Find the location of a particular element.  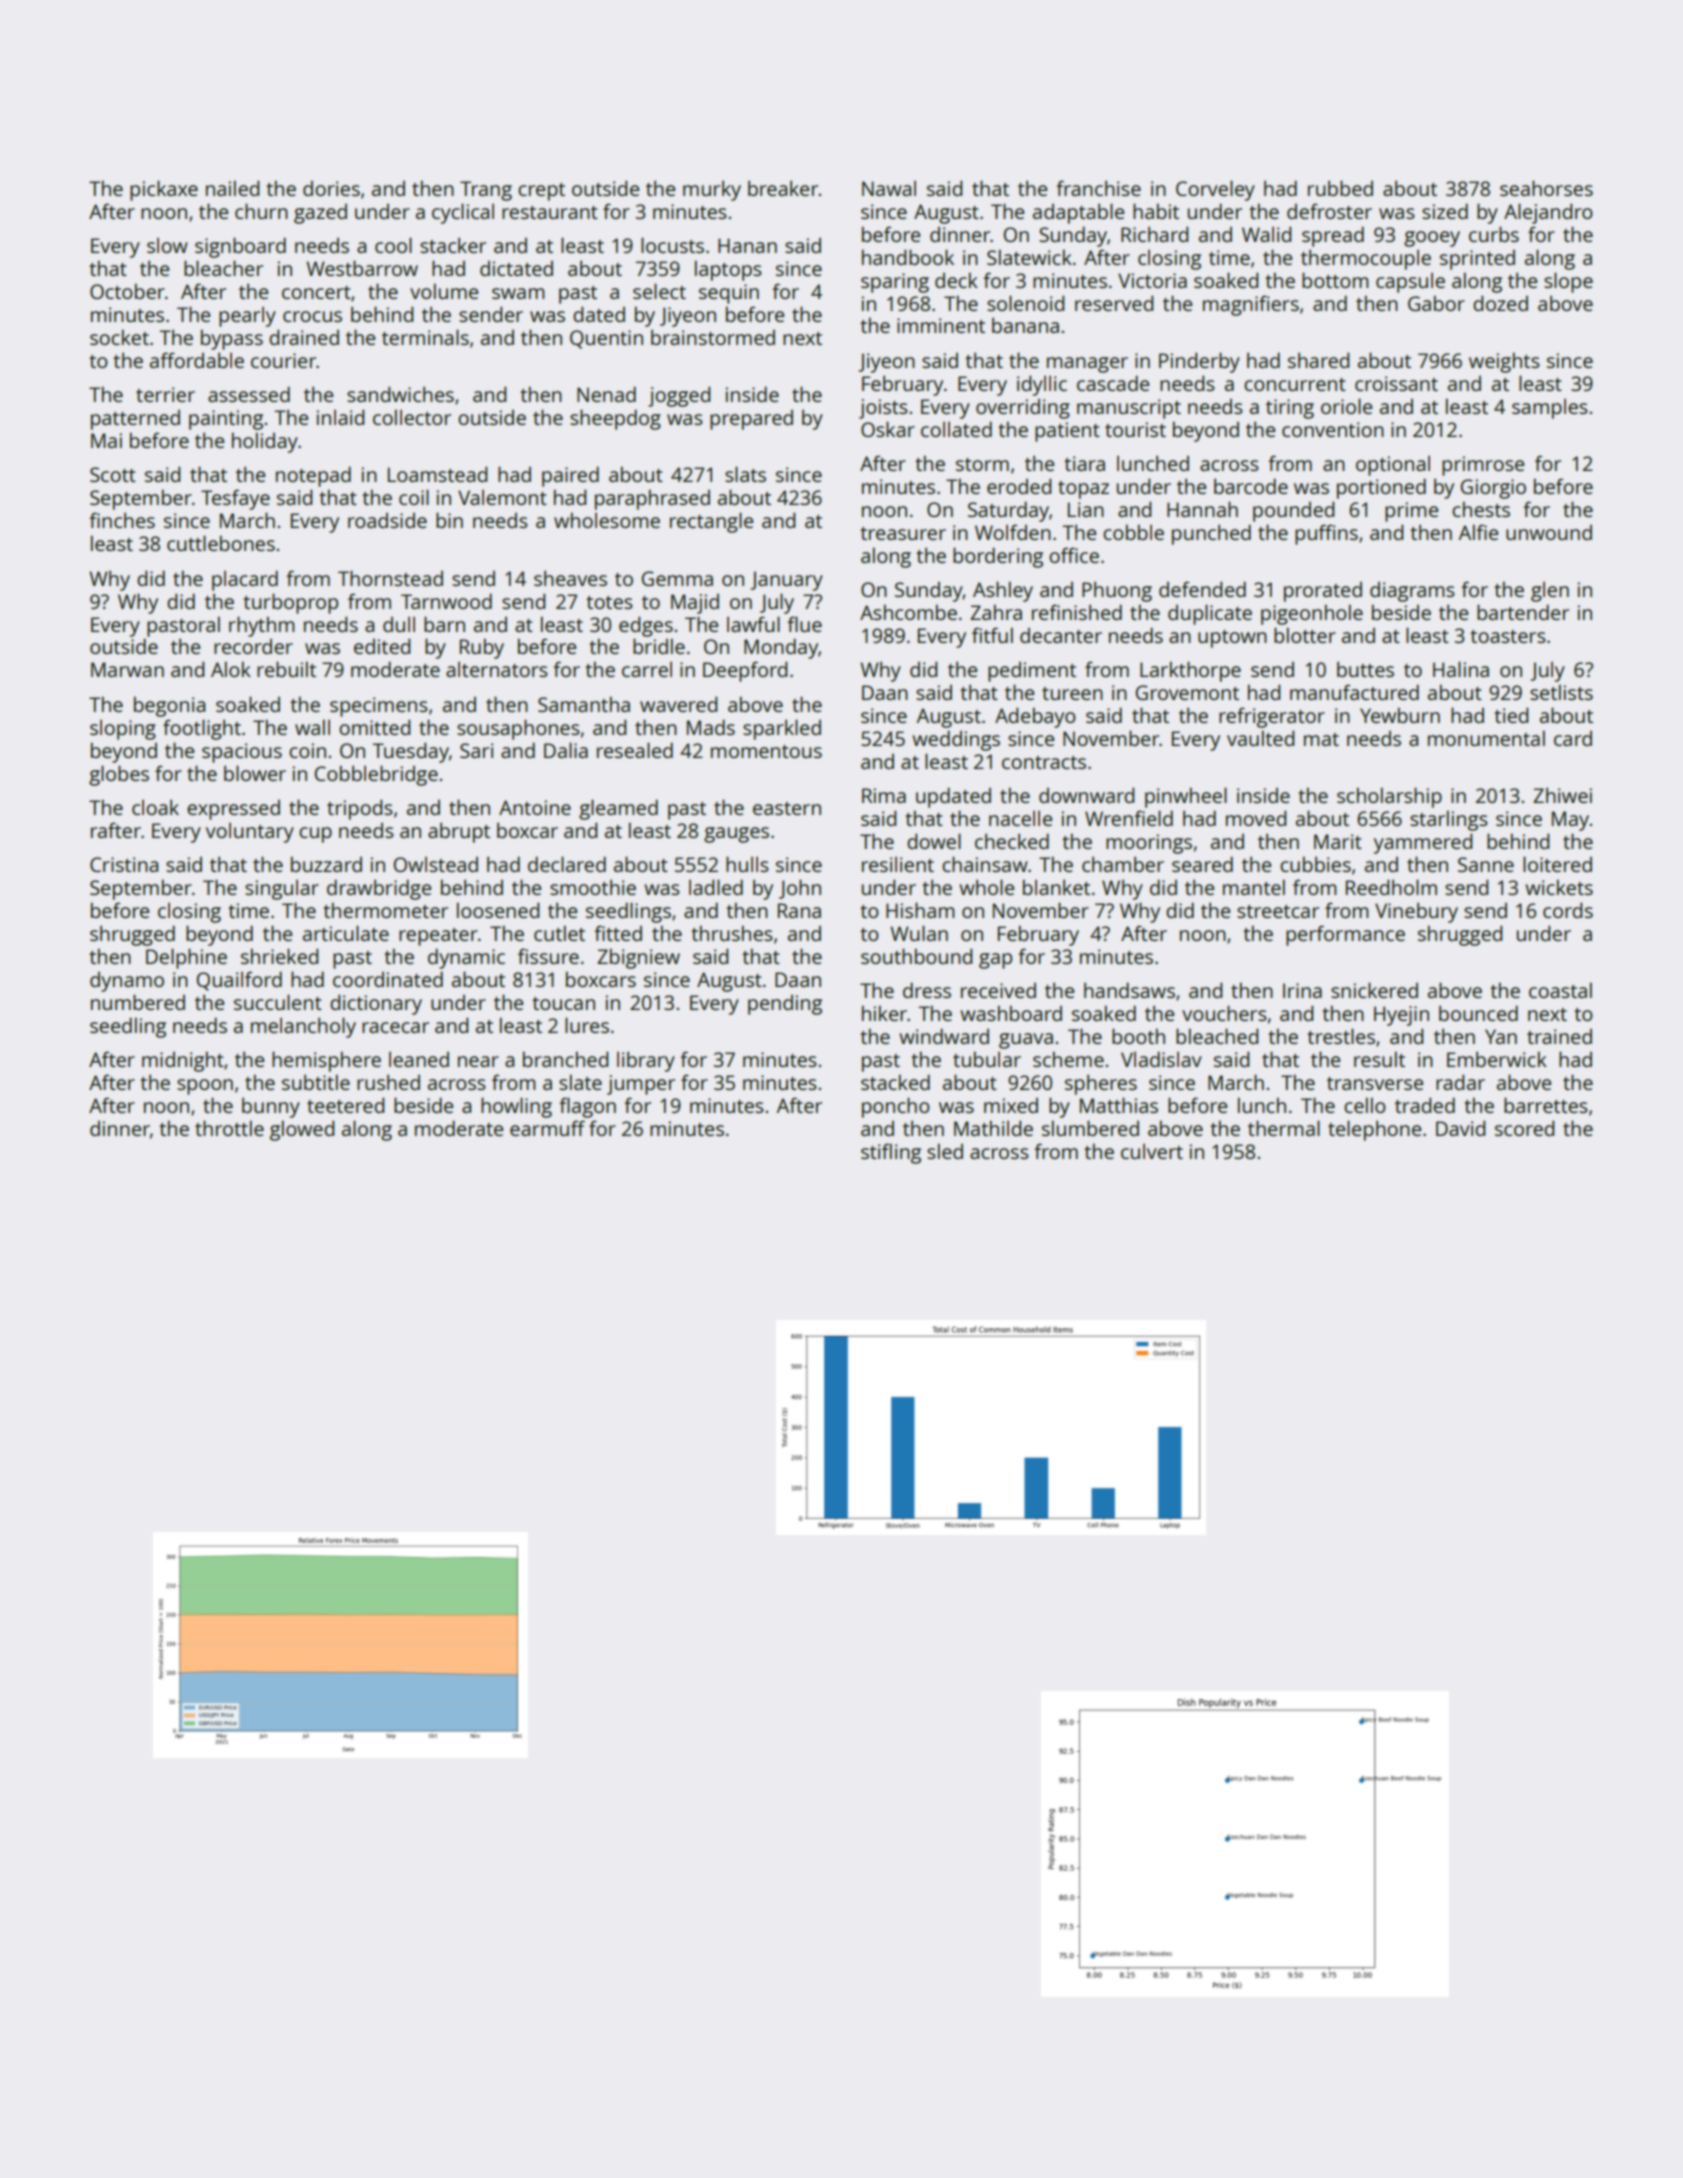

Vinebury is located at coordinates (1416, 912).
